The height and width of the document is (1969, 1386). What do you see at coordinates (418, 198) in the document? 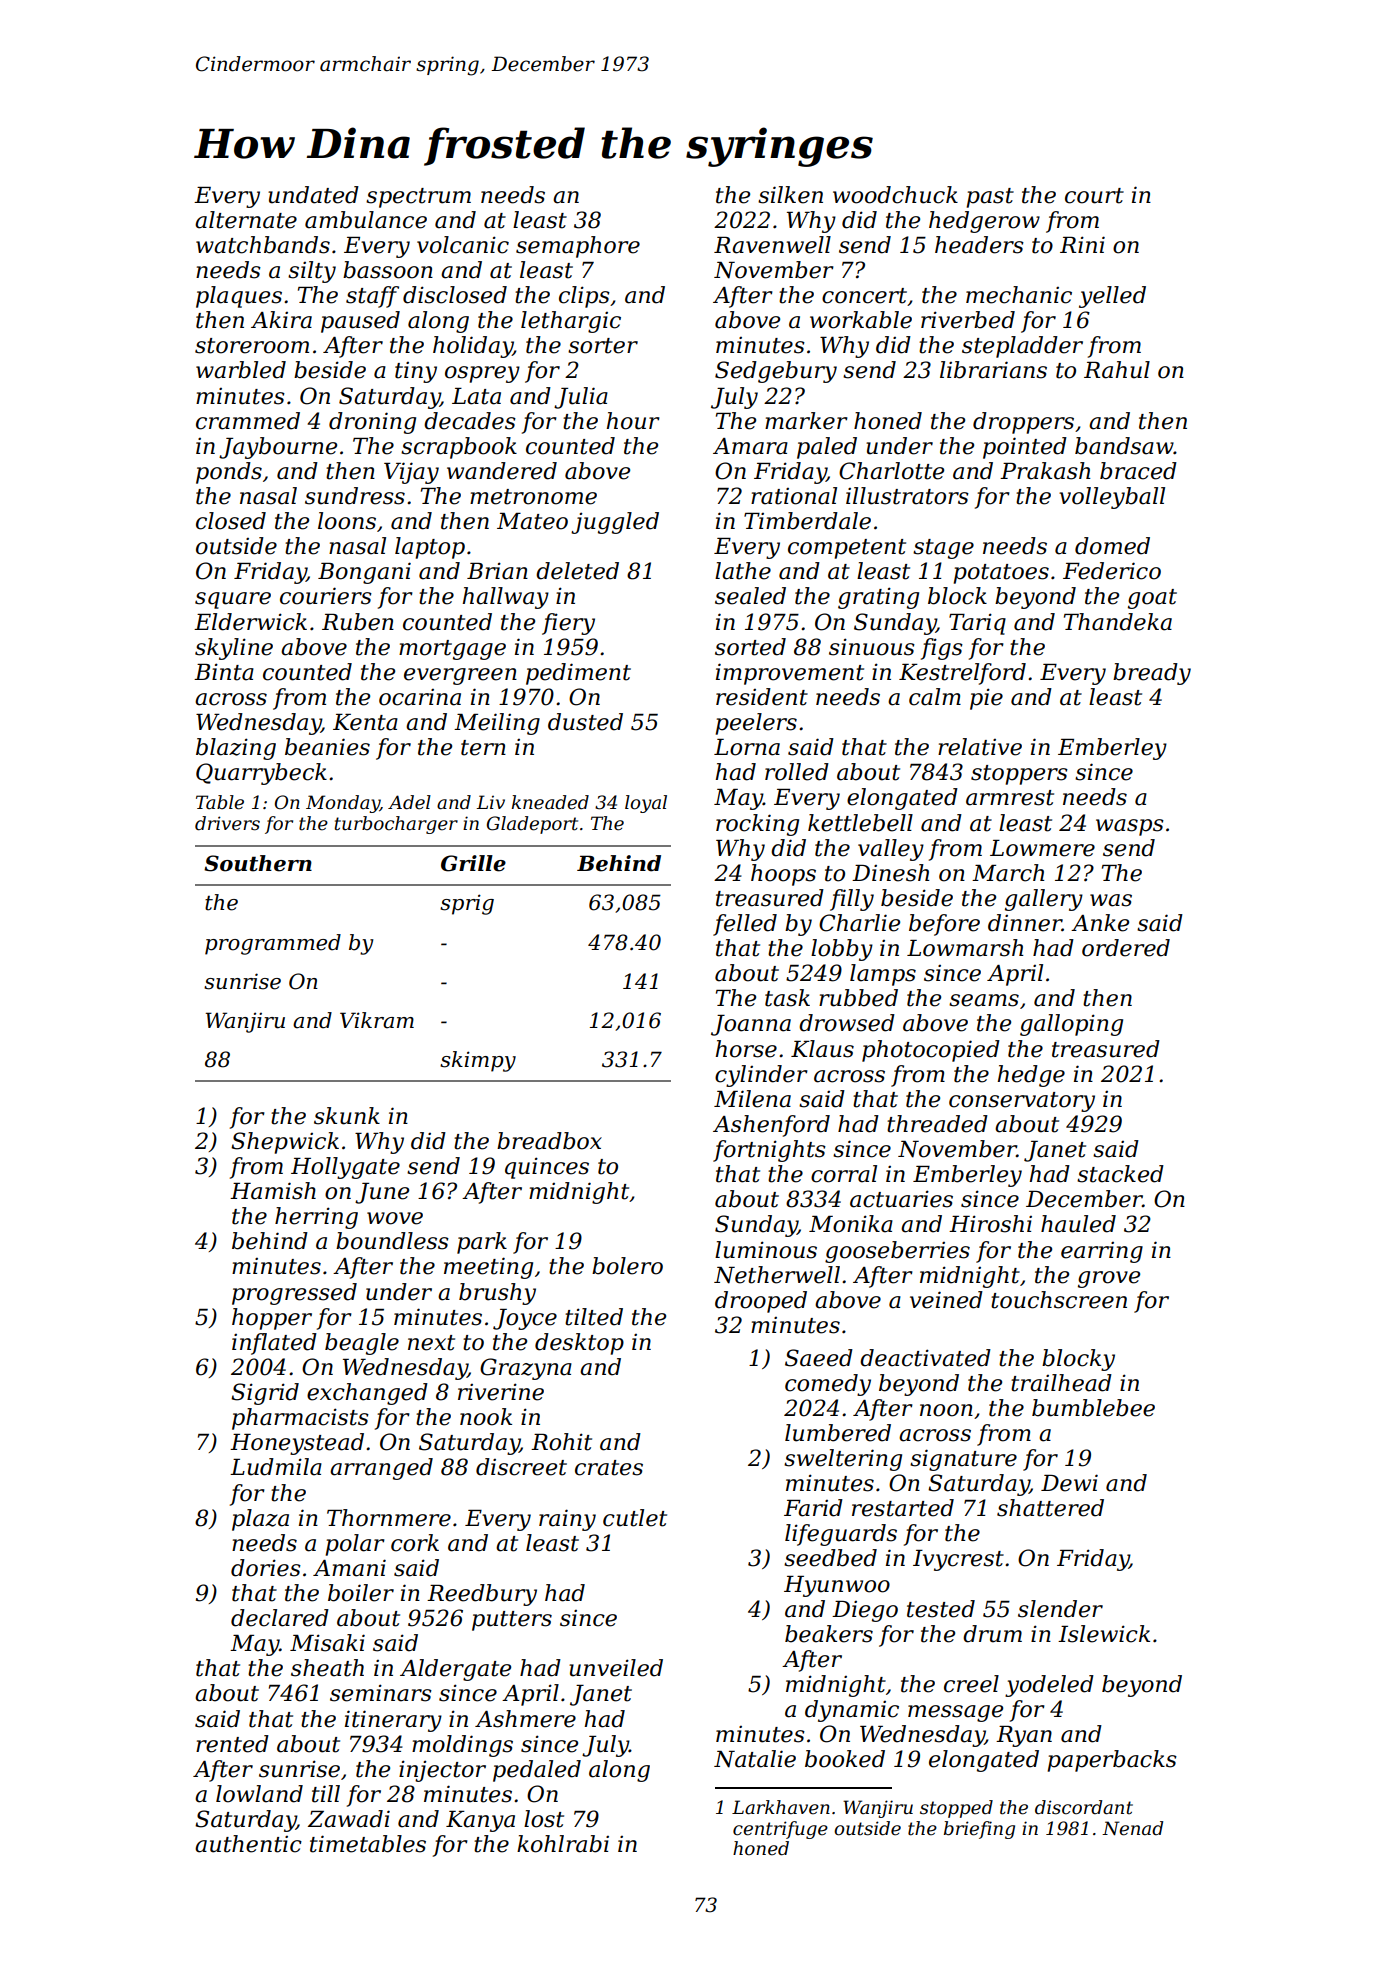
I see `spectrum` at bounding box center [418, 198].
